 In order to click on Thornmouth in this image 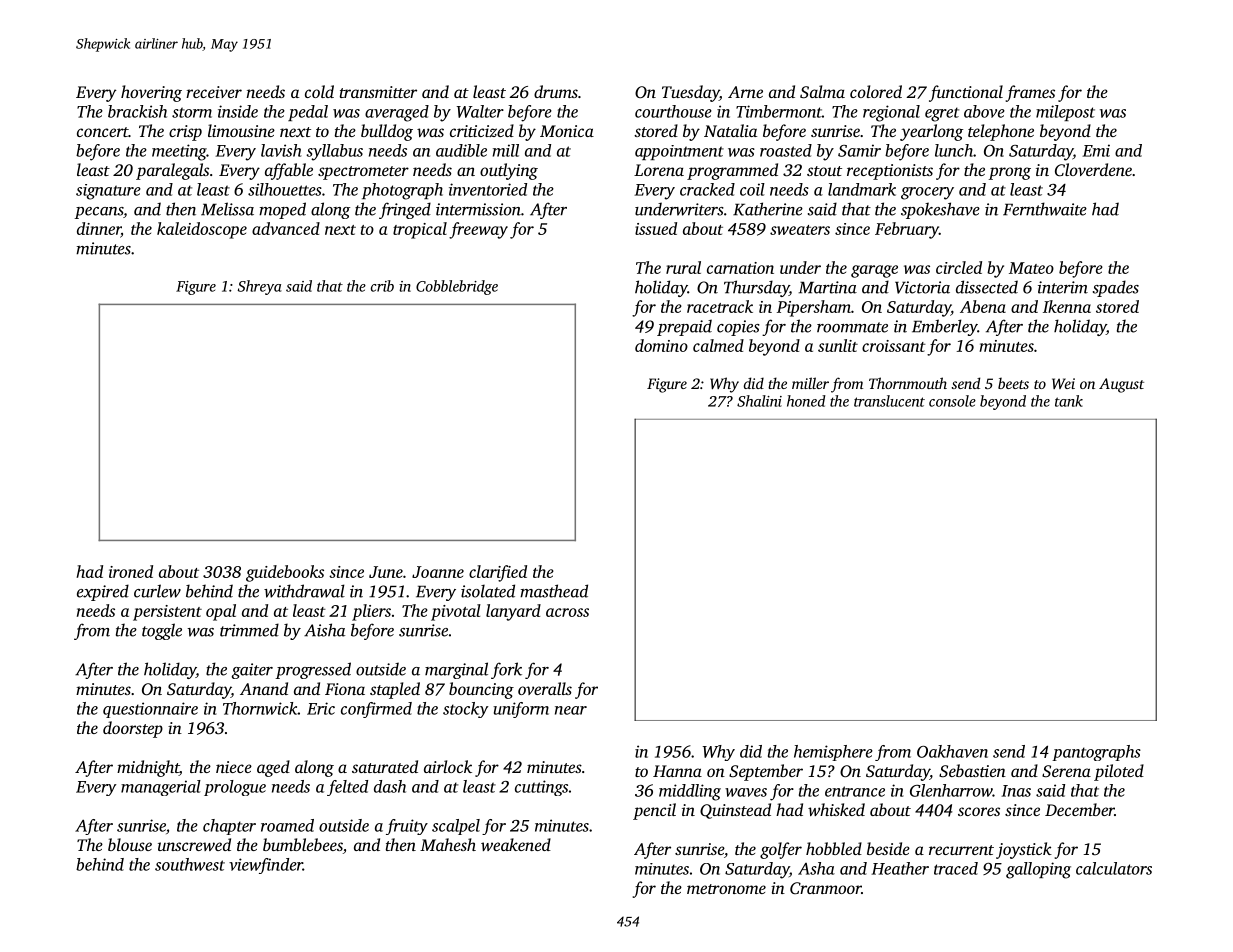, I will do `click(908, 383)`.
